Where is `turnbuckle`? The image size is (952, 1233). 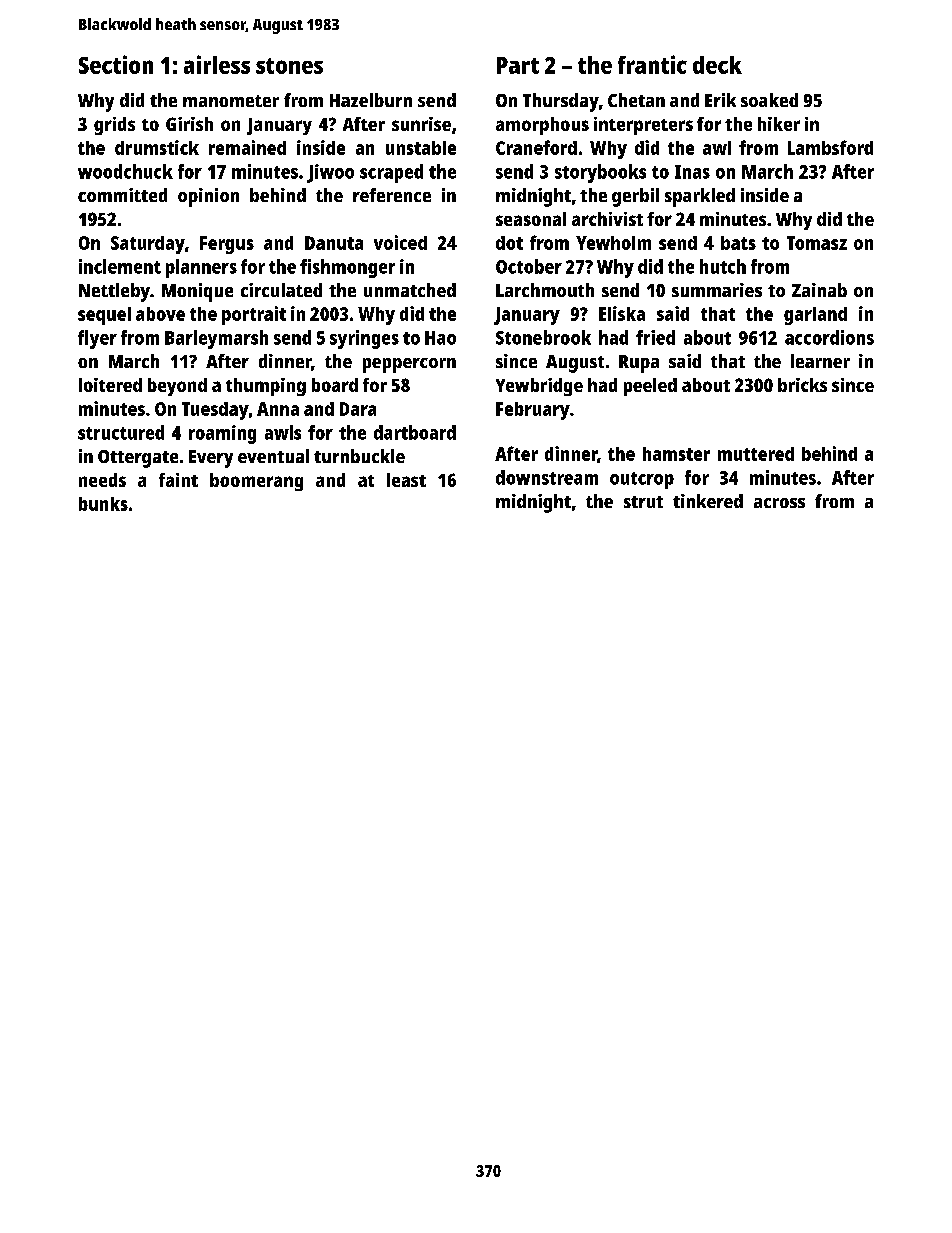 turnbuckle is located at coordinates (359, 456).
